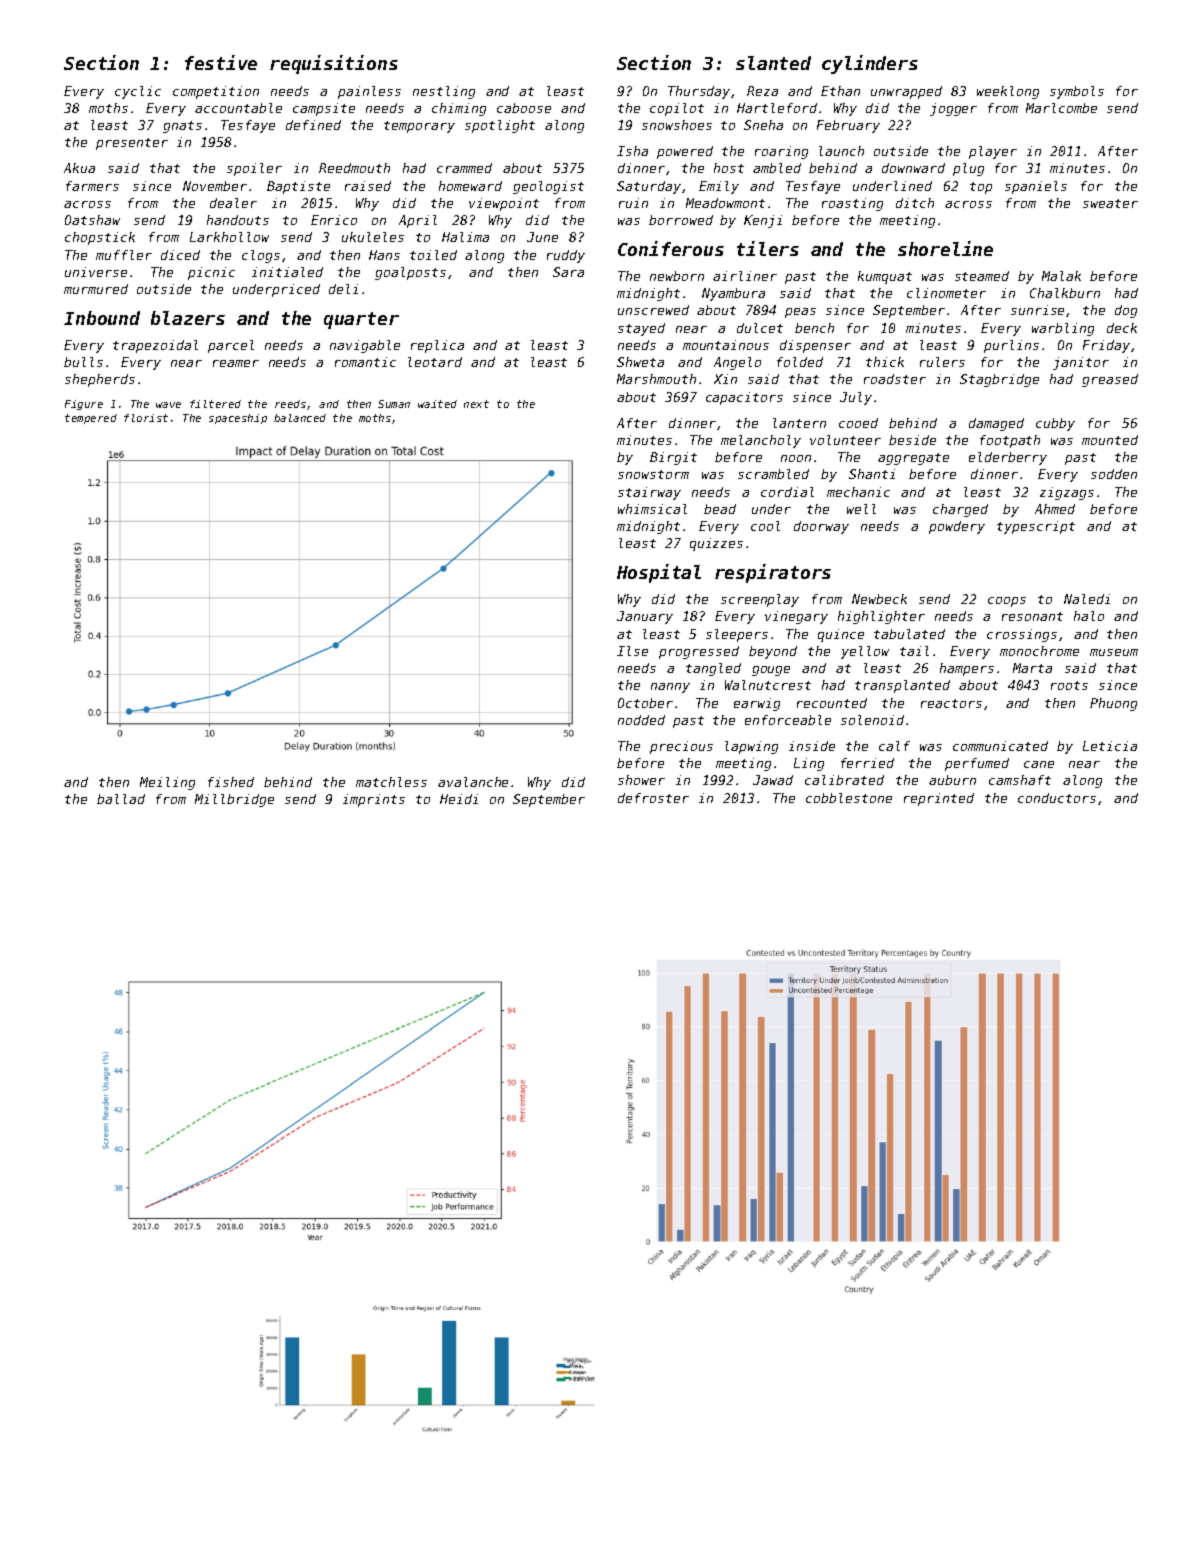  I want to click on volunteer, so click(845, 440).
